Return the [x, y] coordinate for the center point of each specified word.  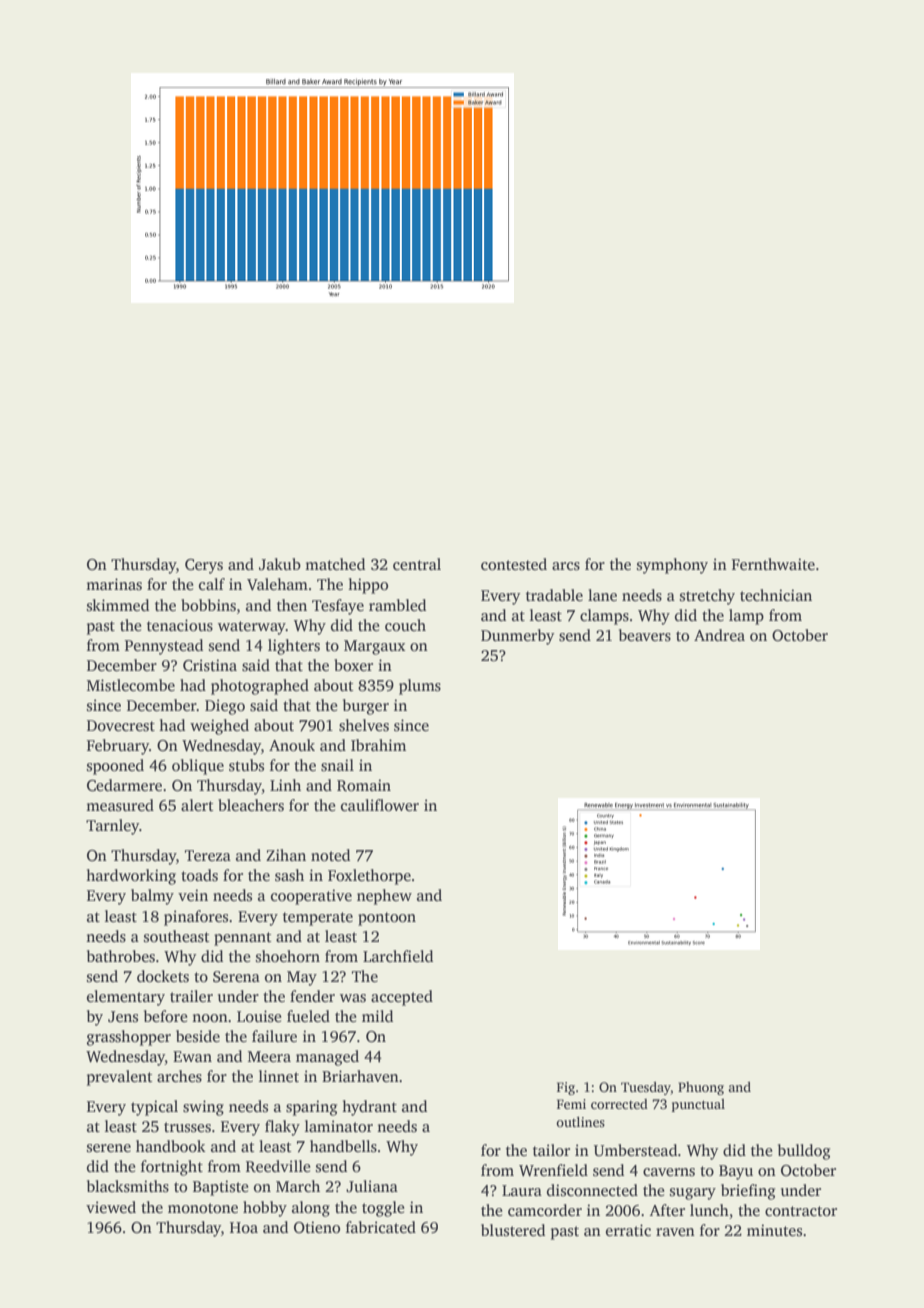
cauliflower [380, 805]
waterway [252, 628]
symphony [672, 566]
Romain [364, 785]
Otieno [317, 1227]
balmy [152, 897]
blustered [513, 1230]
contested [514, 564]
